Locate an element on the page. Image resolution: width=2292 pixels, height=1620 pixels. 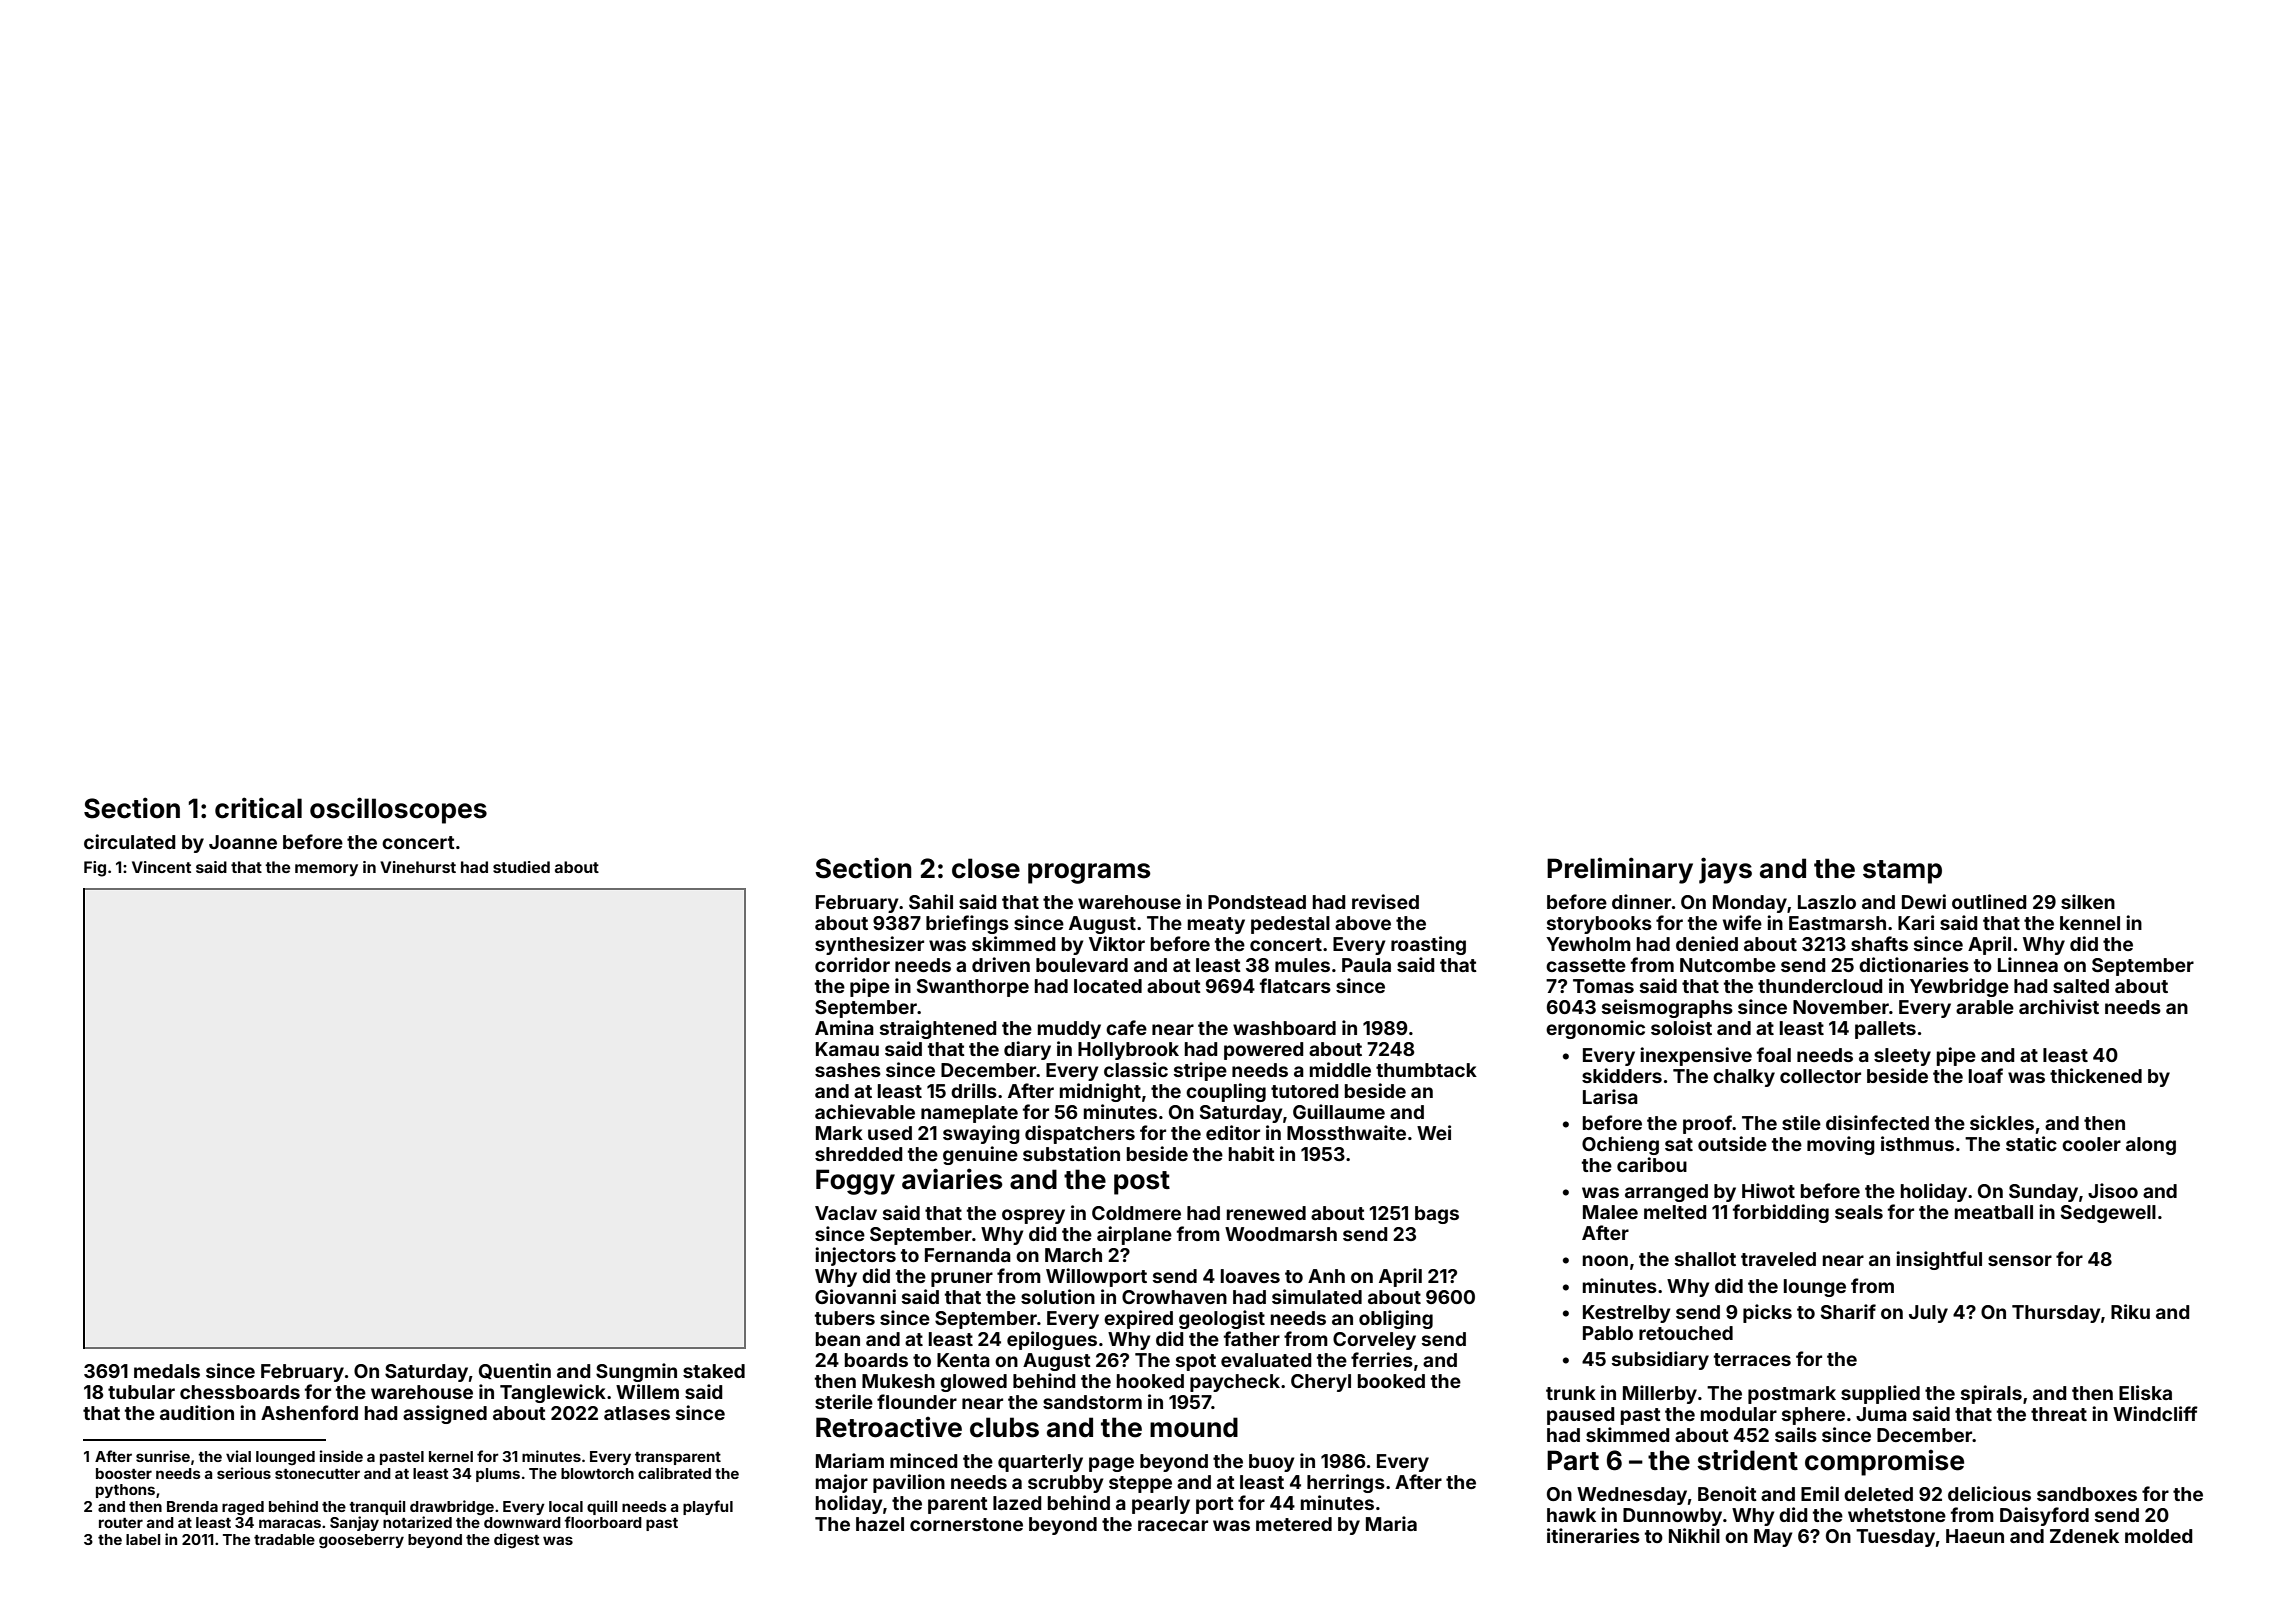
itineraries is located at coordinates (1593, 1535).
